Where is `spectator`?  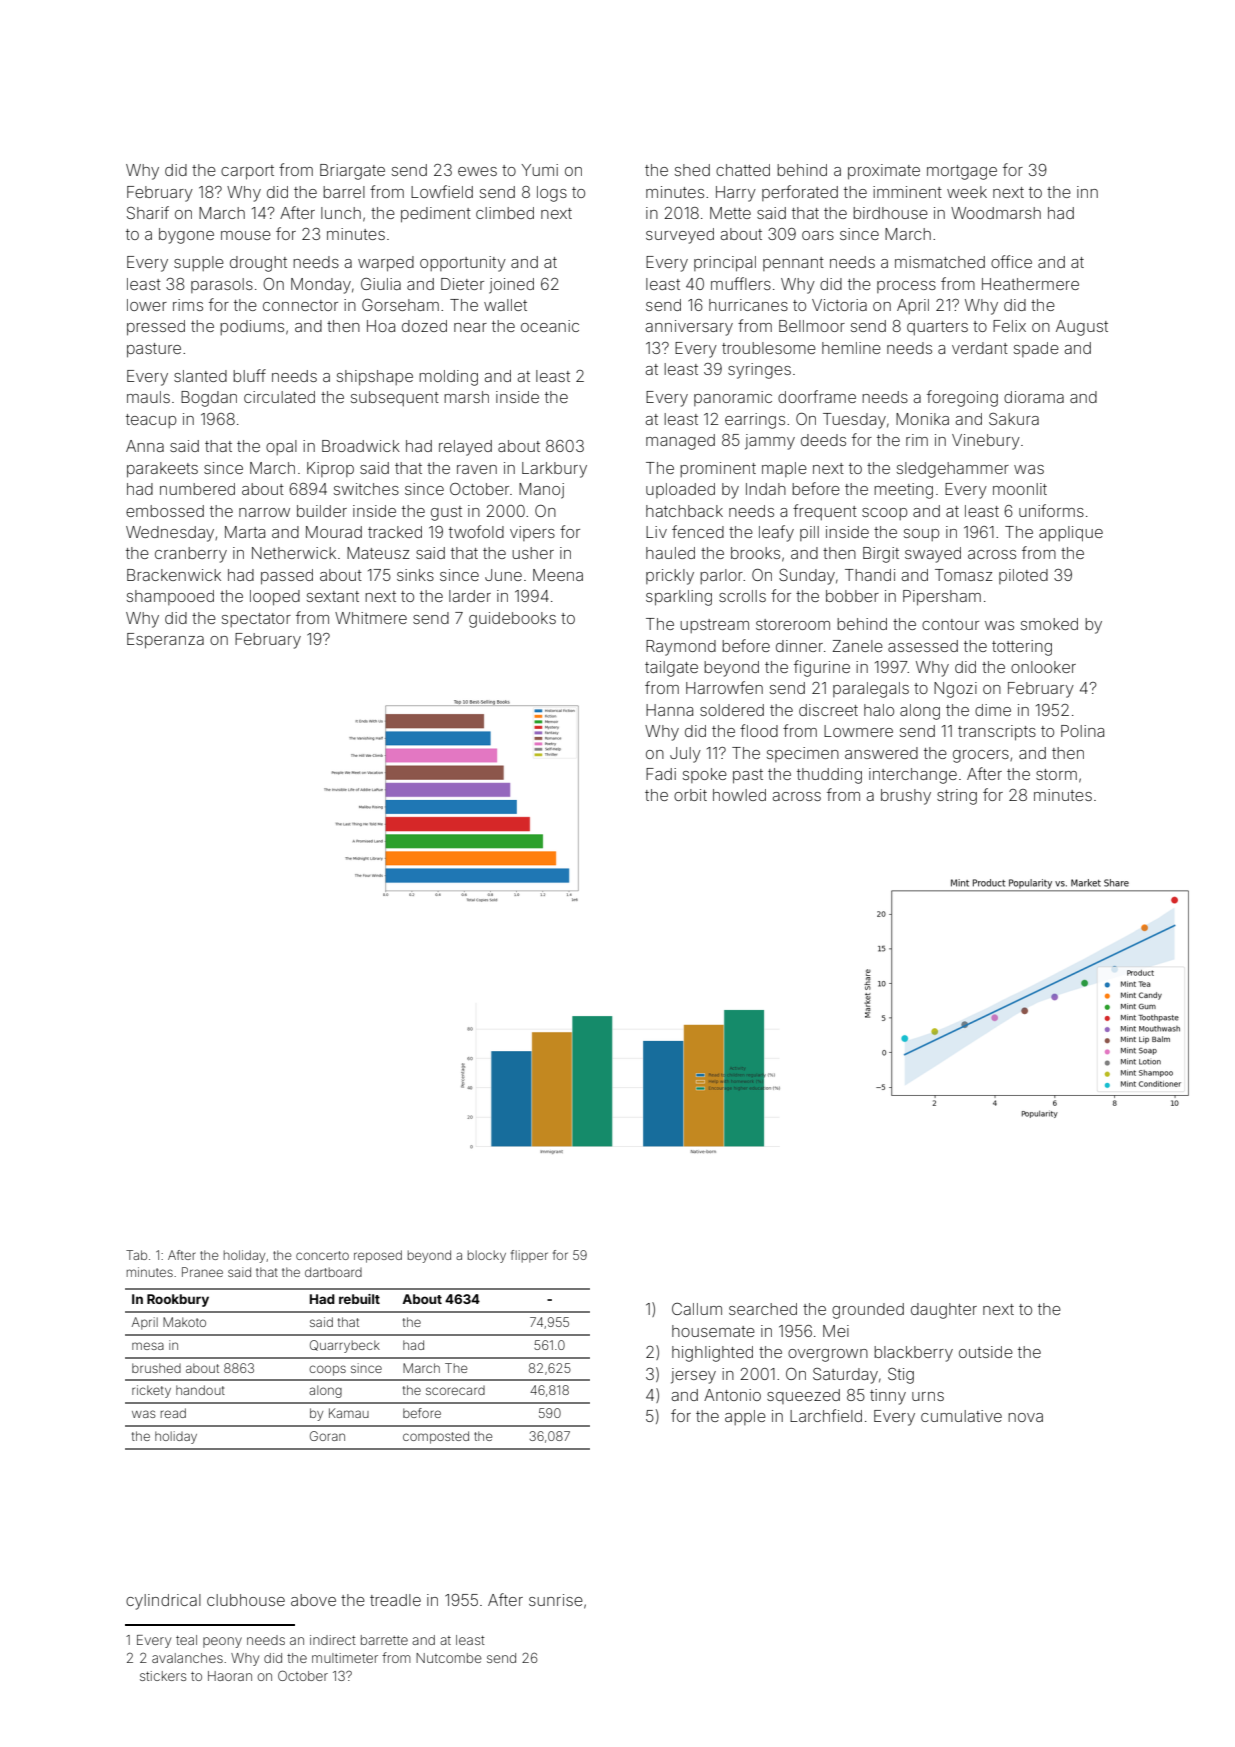 spectator is located at coordinates (256, 620).
